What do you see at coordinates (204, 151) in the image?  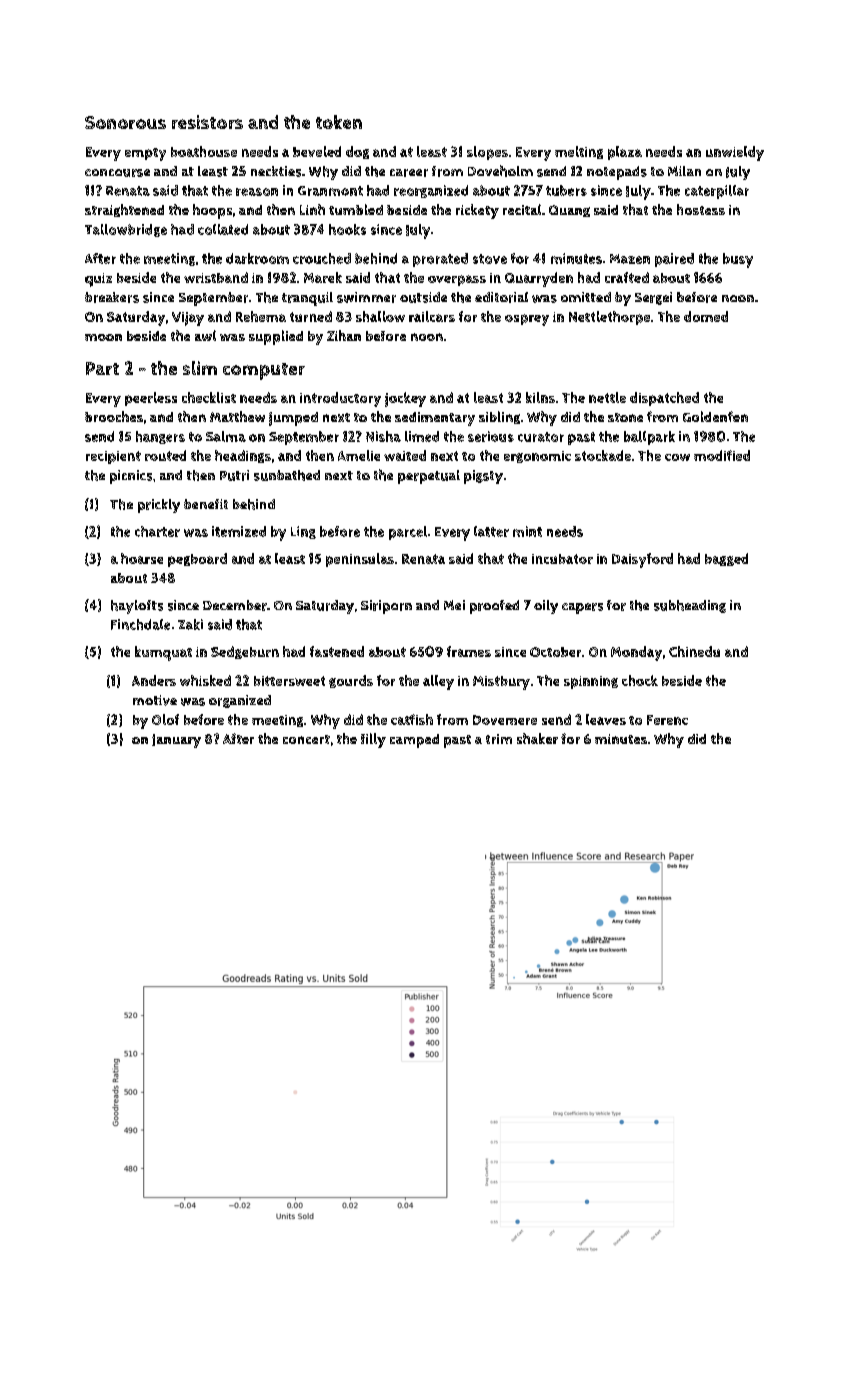 I see `boathouse` at bounding box center [204, 151].
